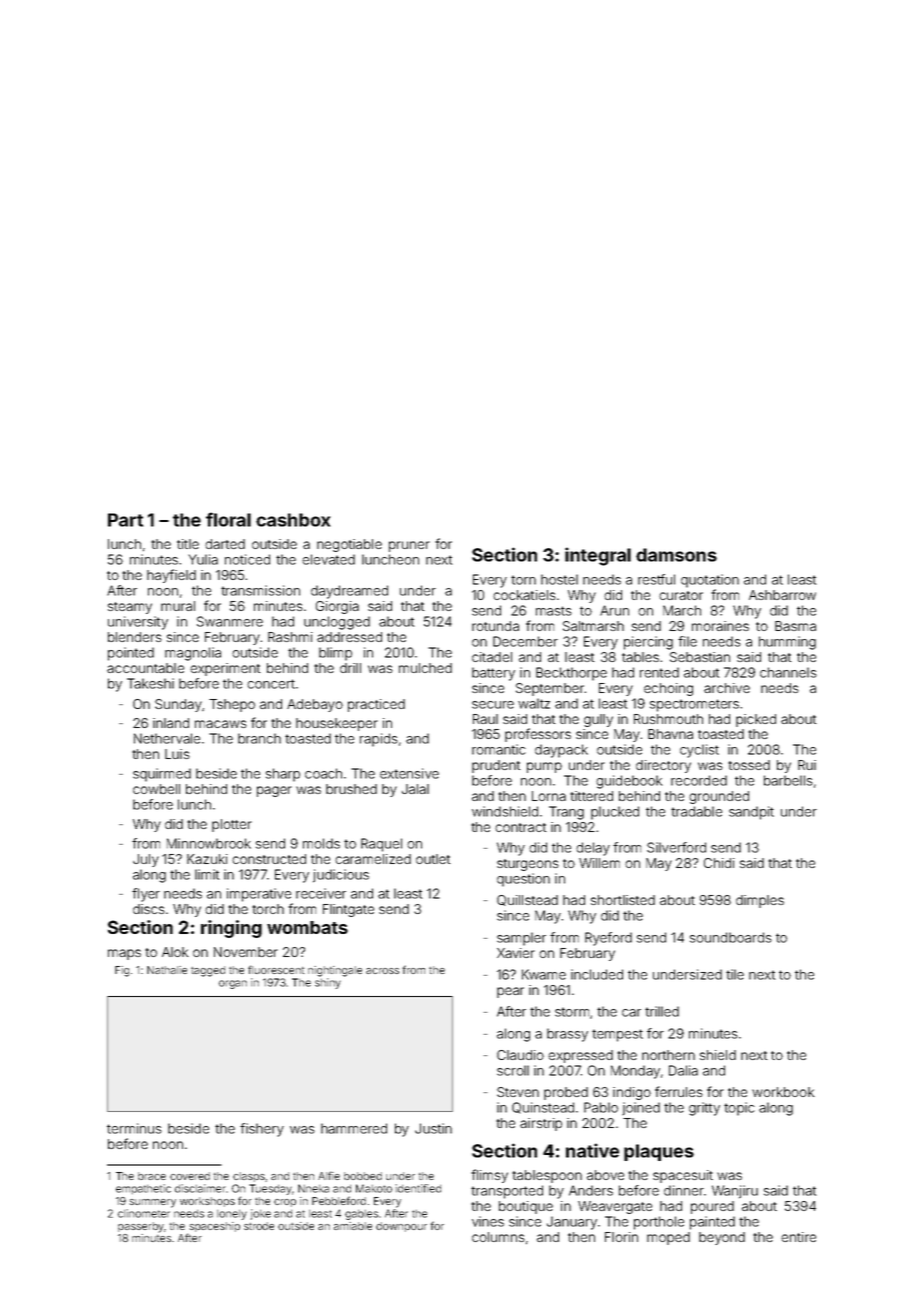 The width and height of the page is (924, 1308). What do you see at coordinates (152, 1176) in the page?
I see `brace` at bounding box center [152, 1176].
